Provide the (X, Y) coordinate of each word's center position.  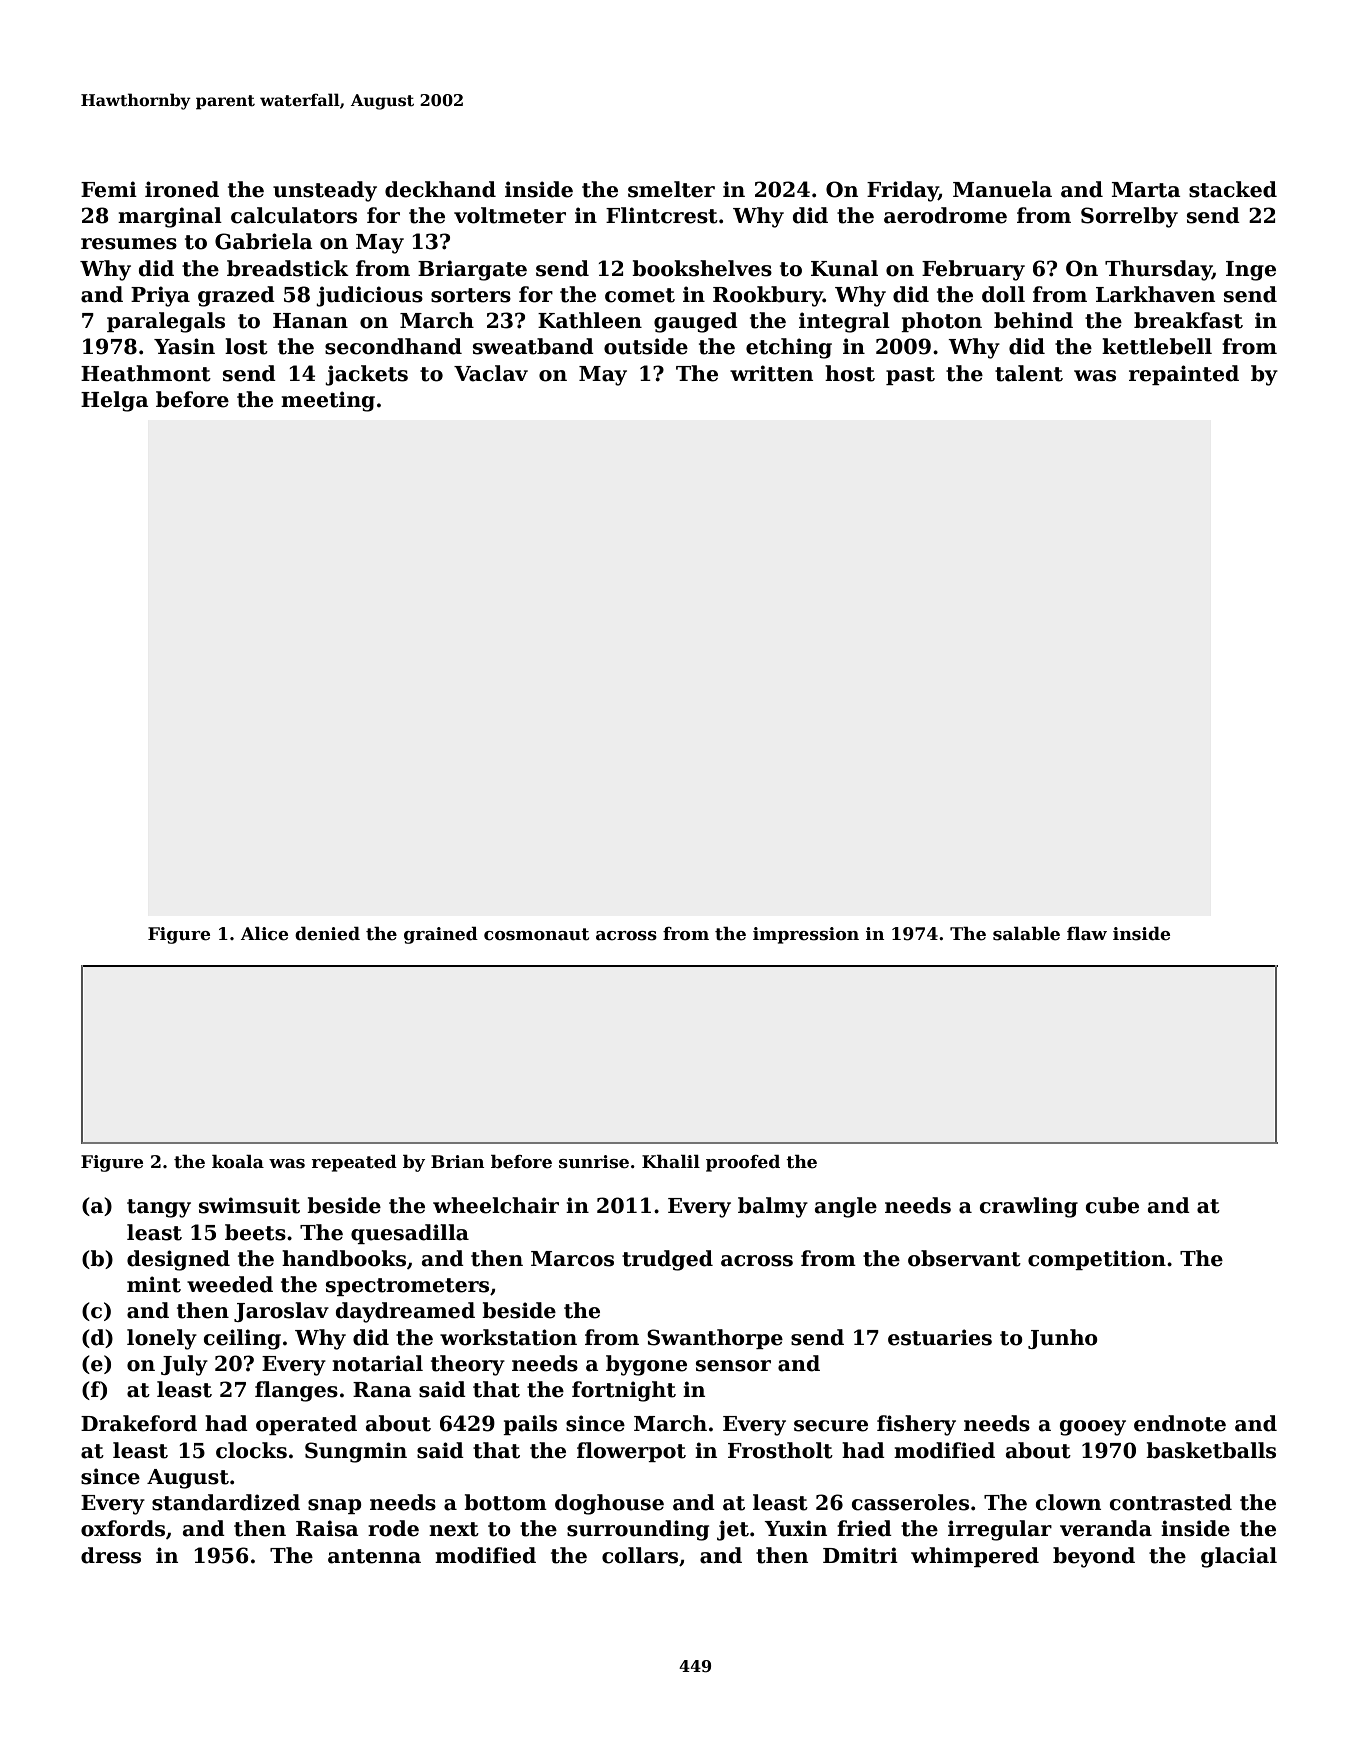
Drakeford (139, 1423)
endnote (1180, 1423)
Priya (160, 296)
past (910, 376)
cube (1112, 1205)
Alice (264, 934)
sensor (733, 1366)
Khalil (671, 1162)
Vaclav (491, 373)
